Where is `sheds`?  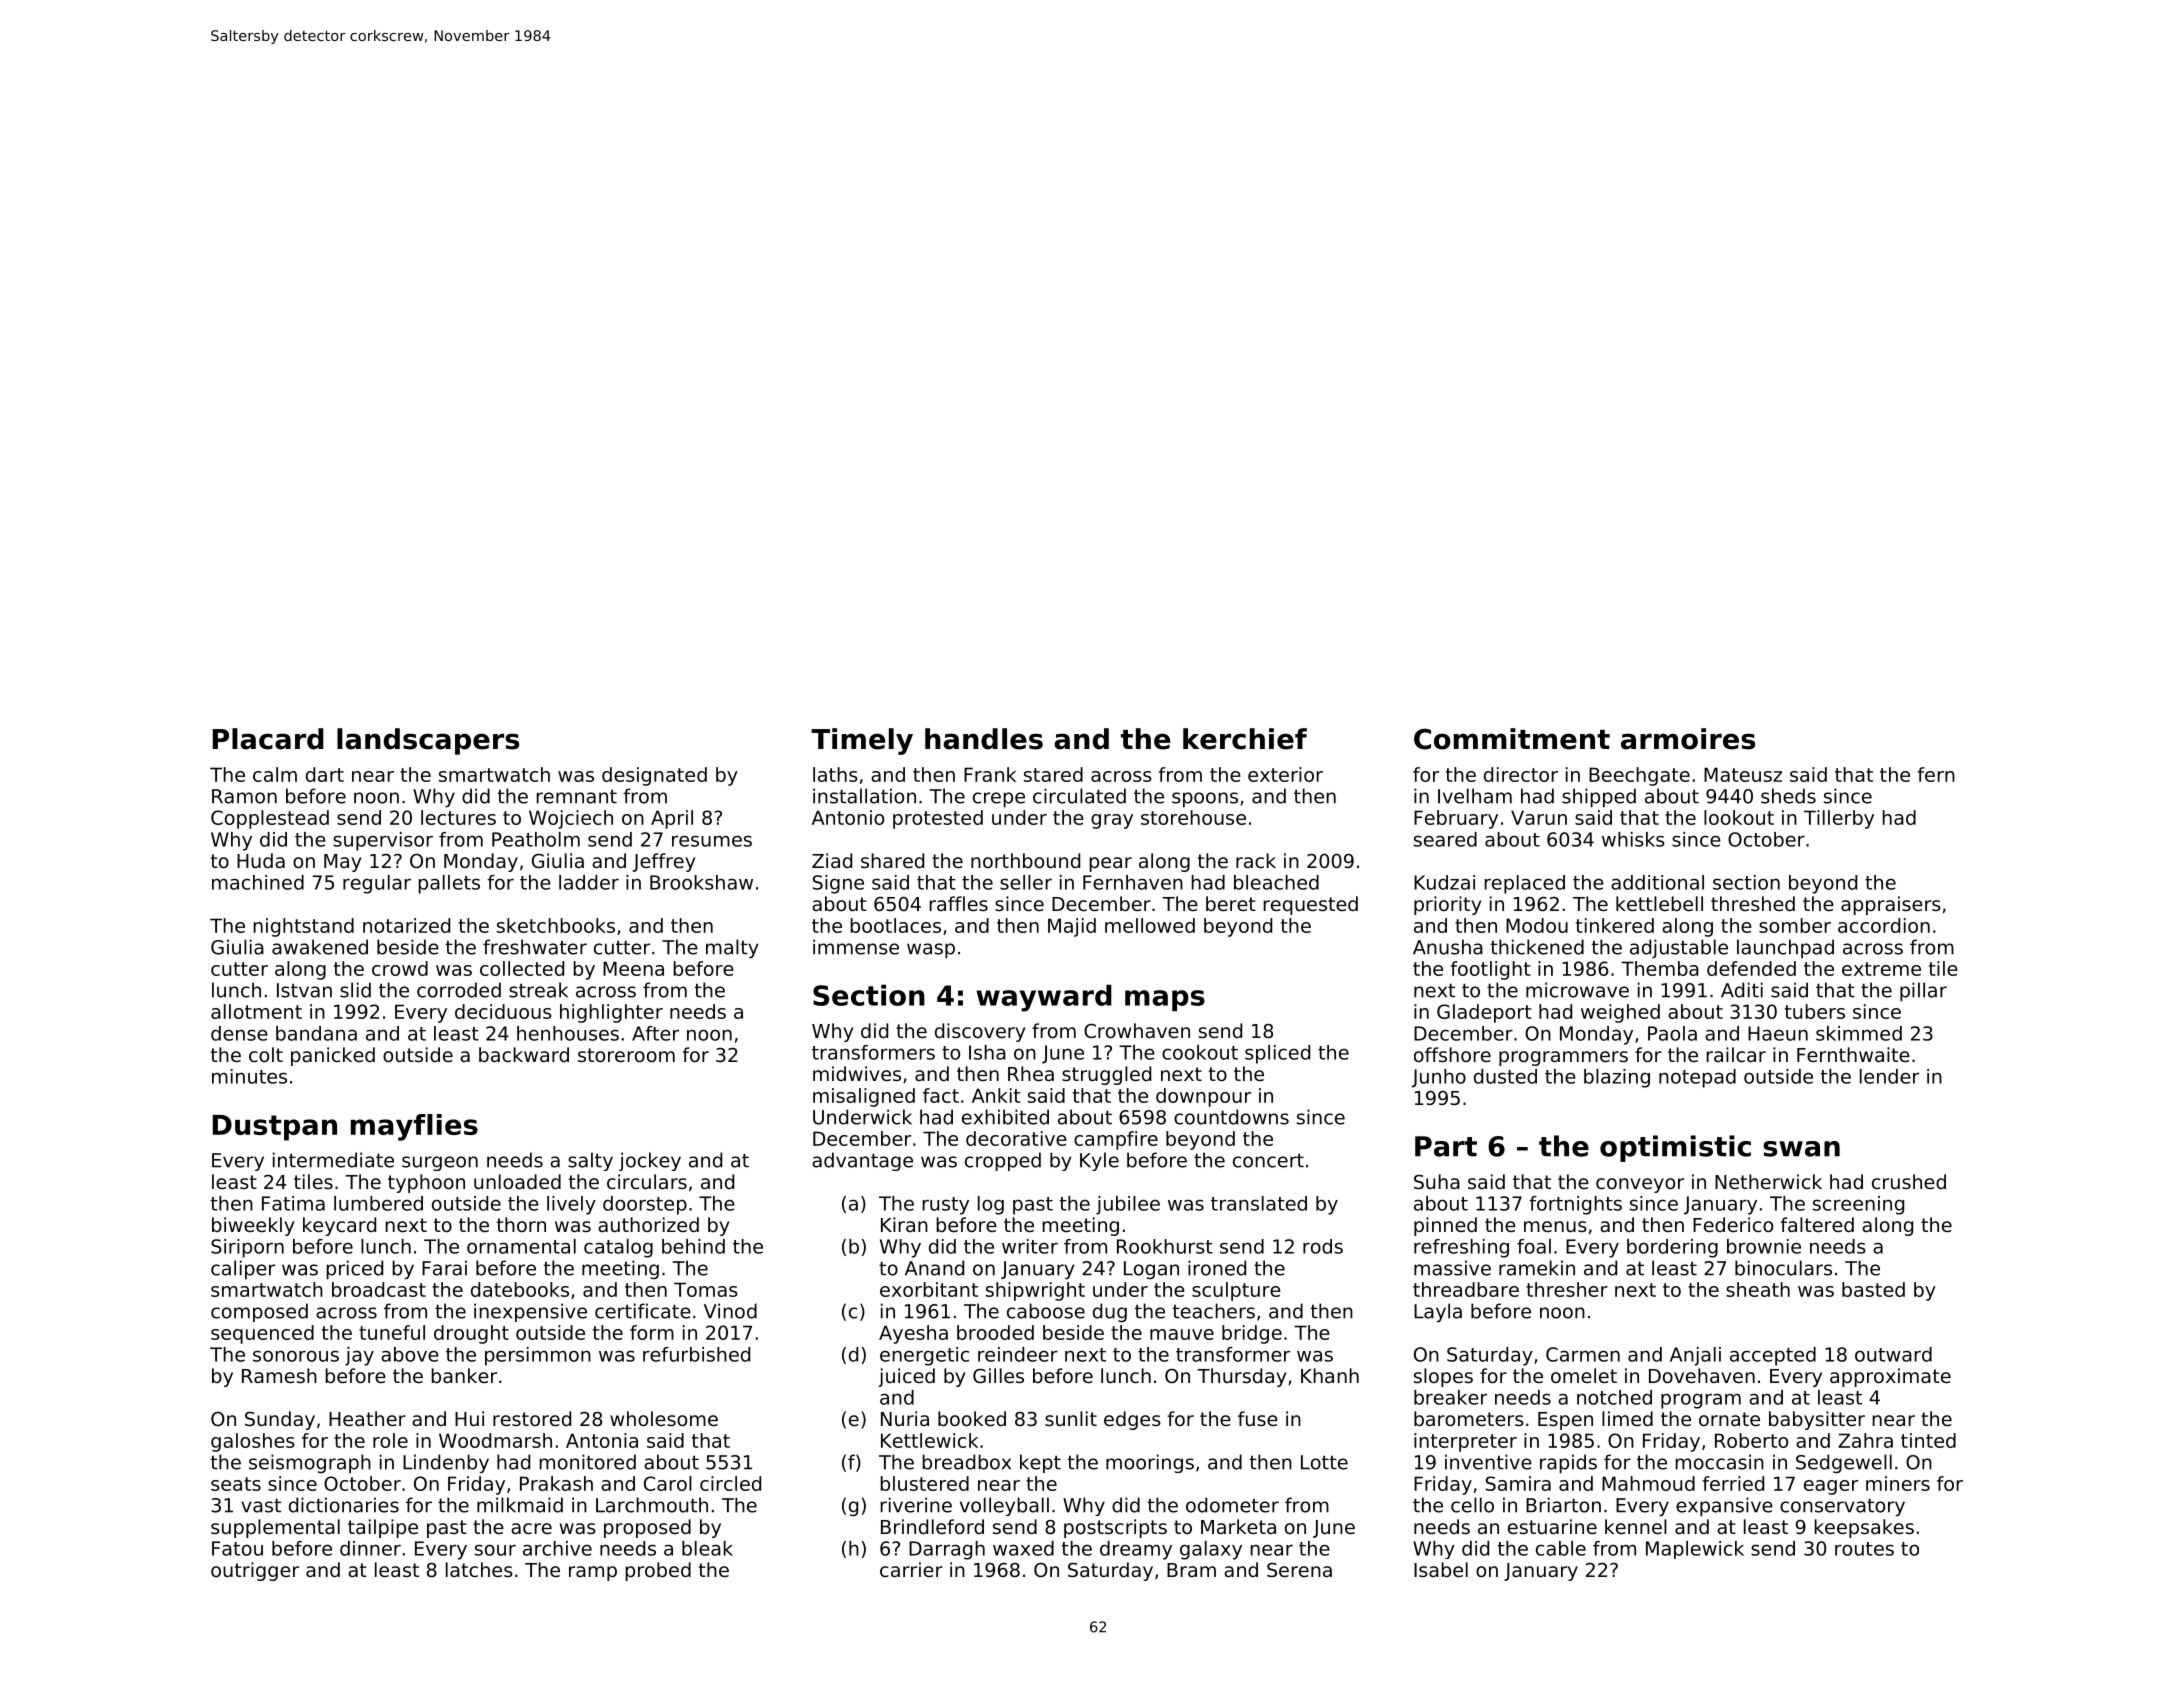 sheds is located at coordinates (1788, 796).
